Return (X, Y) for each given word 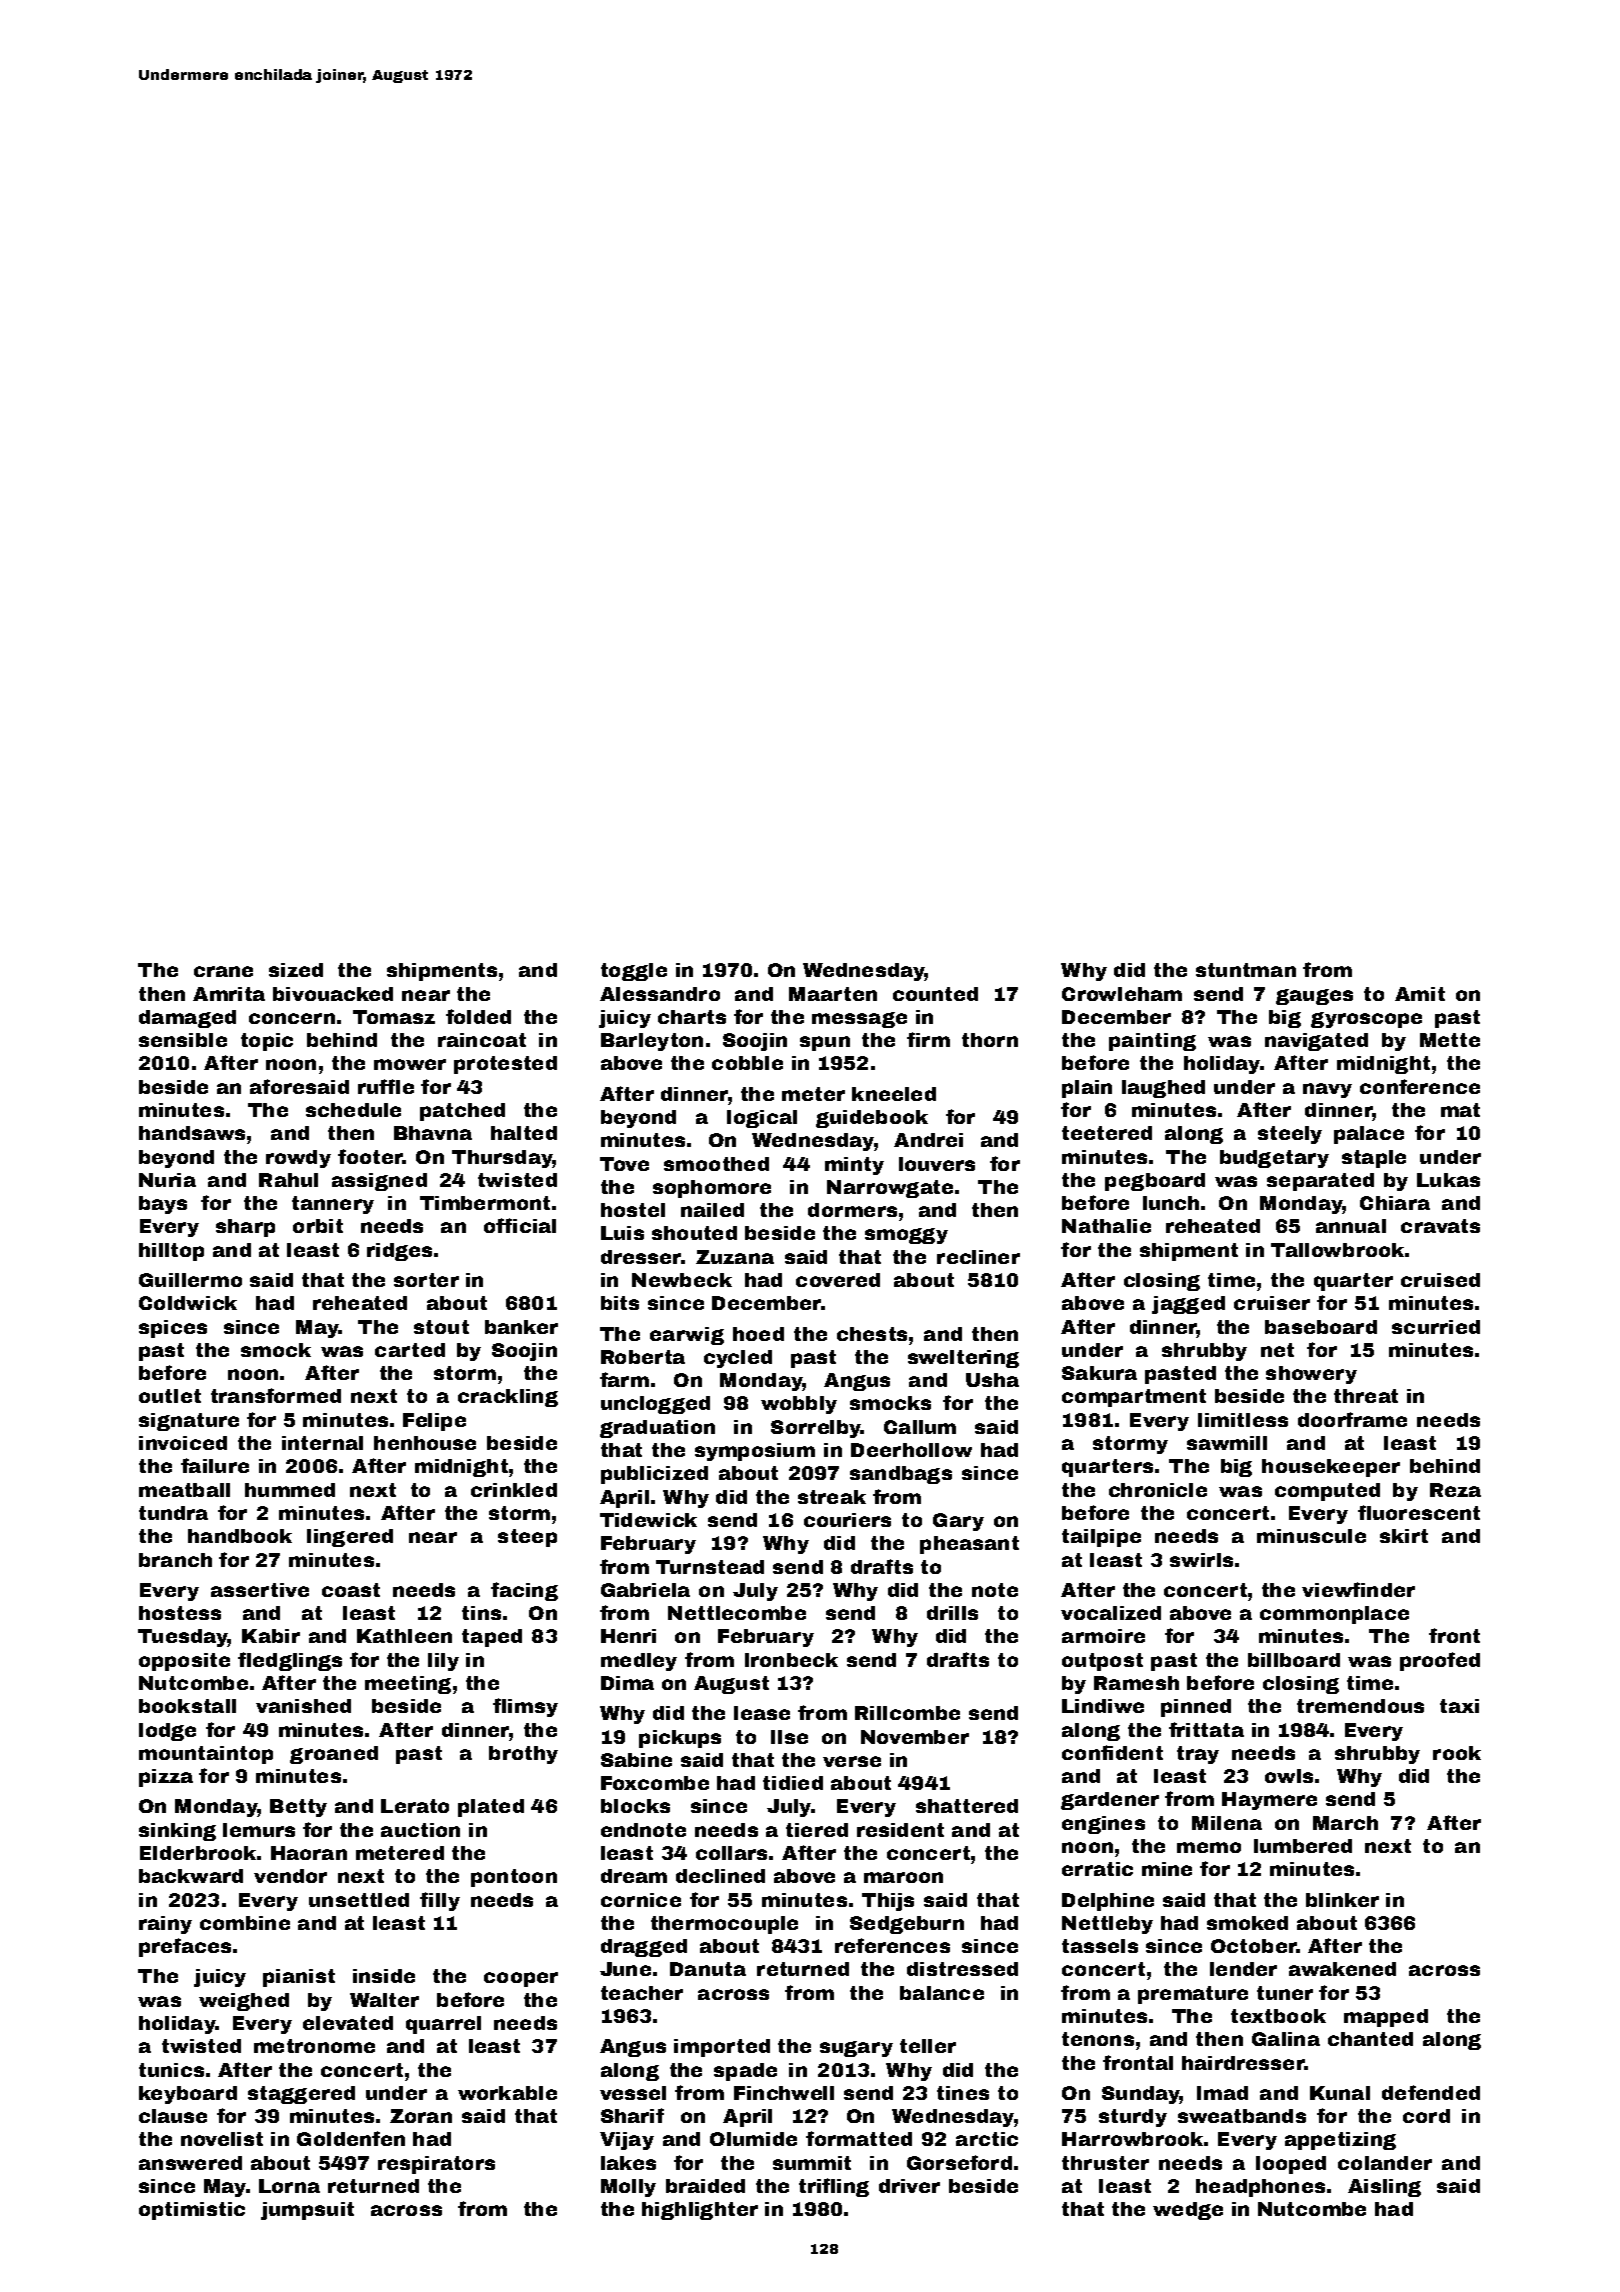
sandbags (901, 1475)
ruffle (386, 1086)
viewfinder (1358, 1589)
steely (1290, 1135)
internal (322, 1443)
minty (854, 1166)
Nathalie (1106, 1226)
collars (731, 1853)
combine (245, 1923)
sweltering (963, 1359)
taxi (1459, 1706)
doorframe (1352, 1419)
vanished (303, 1706)
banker (521, 1327)
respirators (436, 2165)
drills (952, 1613)
